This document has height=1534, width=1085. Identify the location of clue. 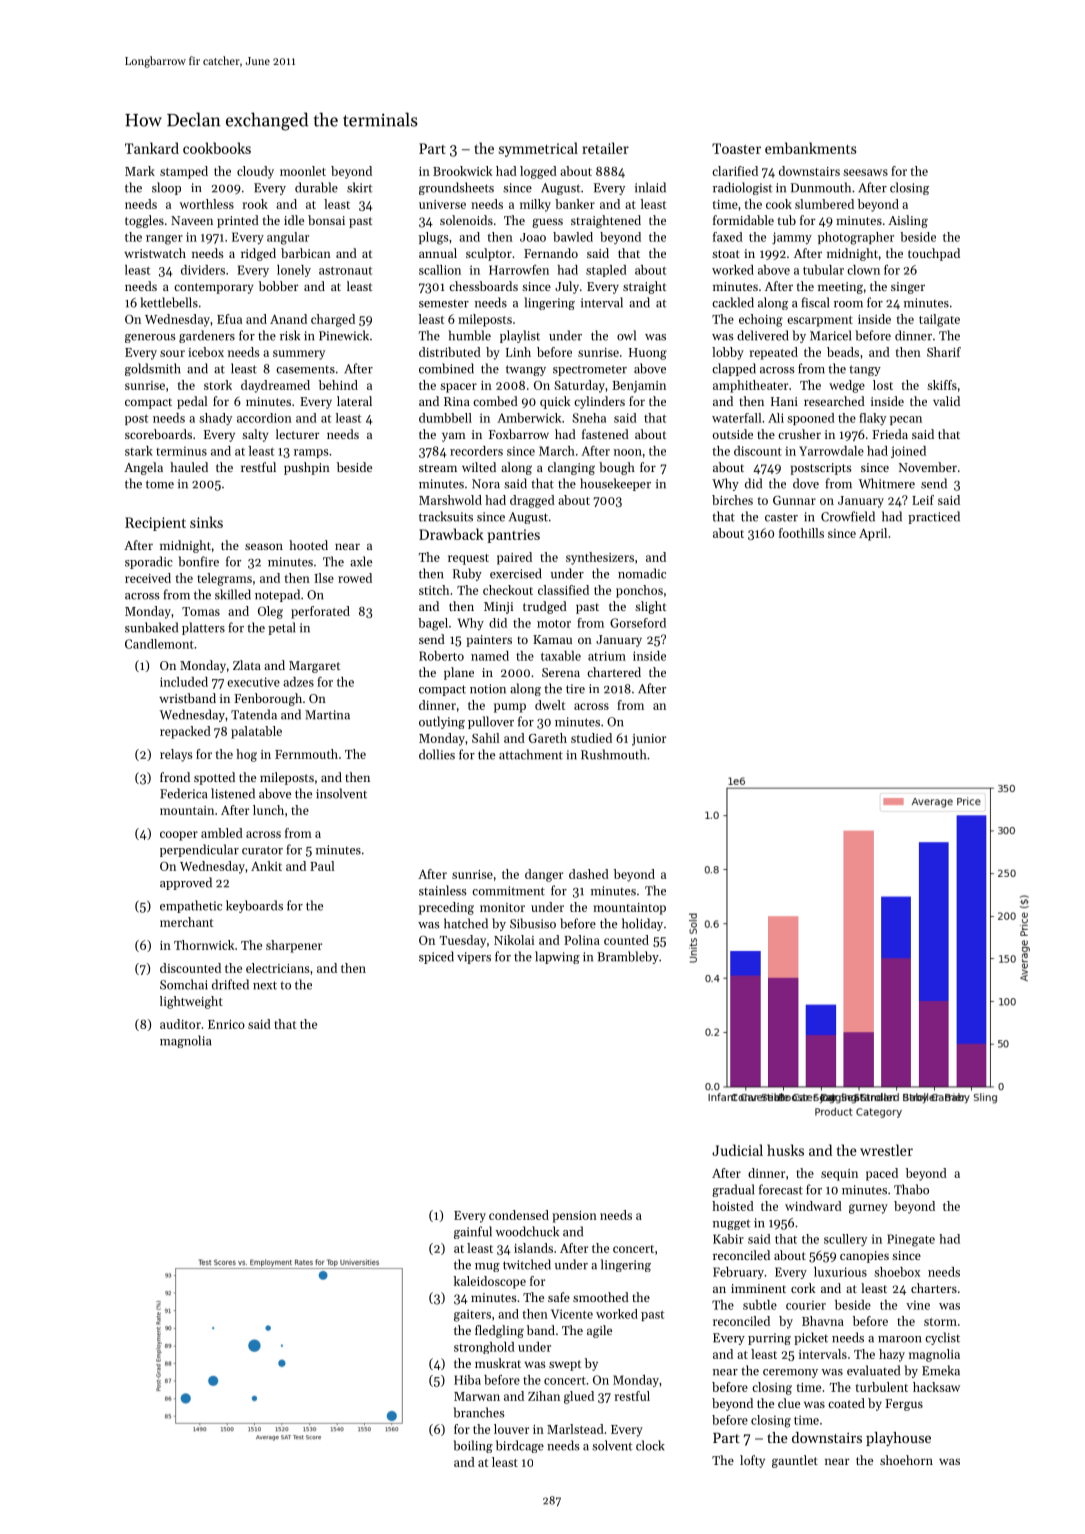
(789, 1403).
